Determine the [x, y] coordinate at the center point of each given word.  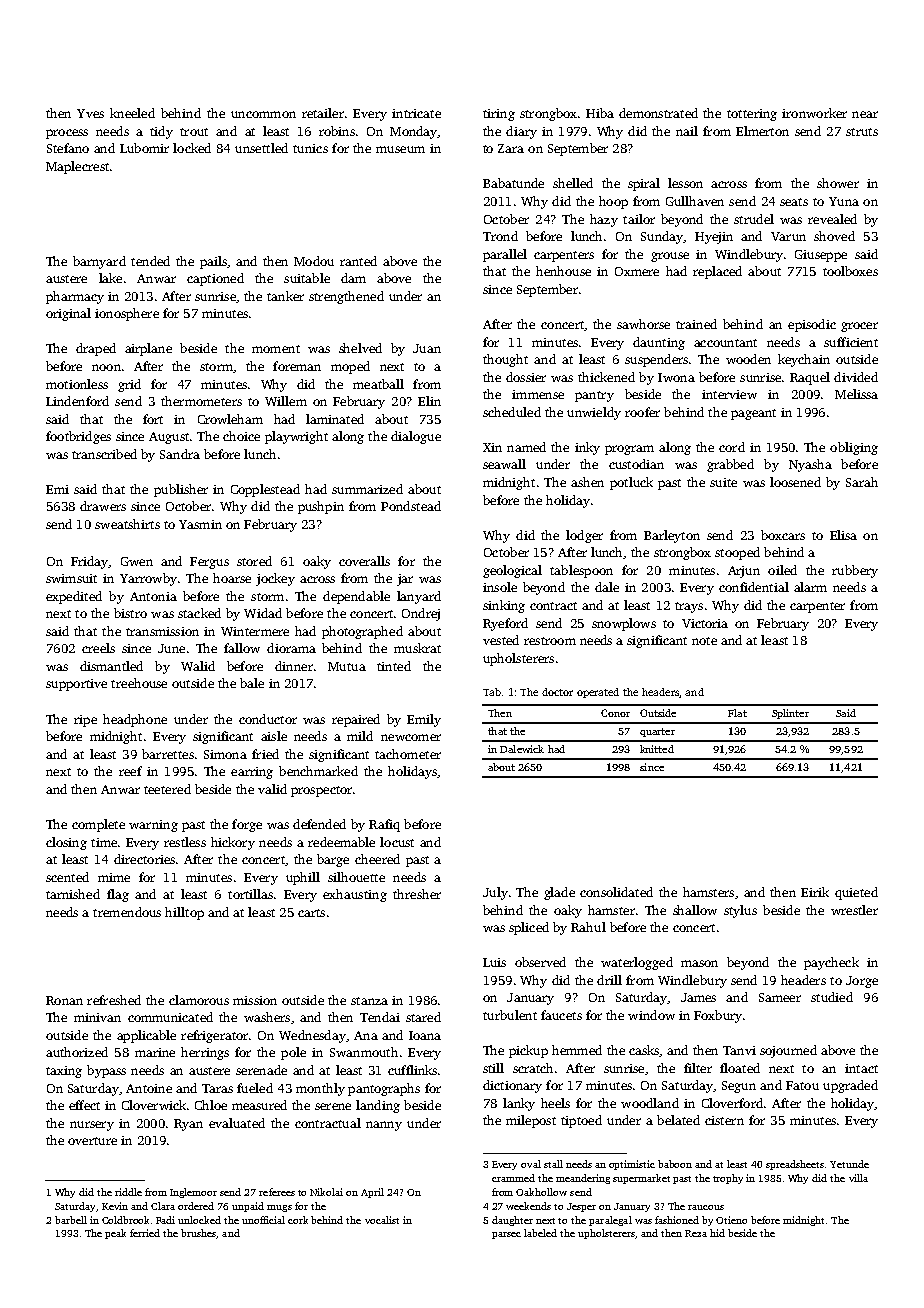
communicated [170, 1017]
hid [717, 1233]
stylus [740, 911]
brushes [198, 1233]
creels [98, 648]
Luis [494, 962]
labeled [540, 1233]
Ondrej [421, 614]
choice [241, 436]
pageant [753, 414]
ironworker [814, 113]
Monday [414, 132]
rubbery [855, 571]
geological [512, 571]
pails [213, 262]
